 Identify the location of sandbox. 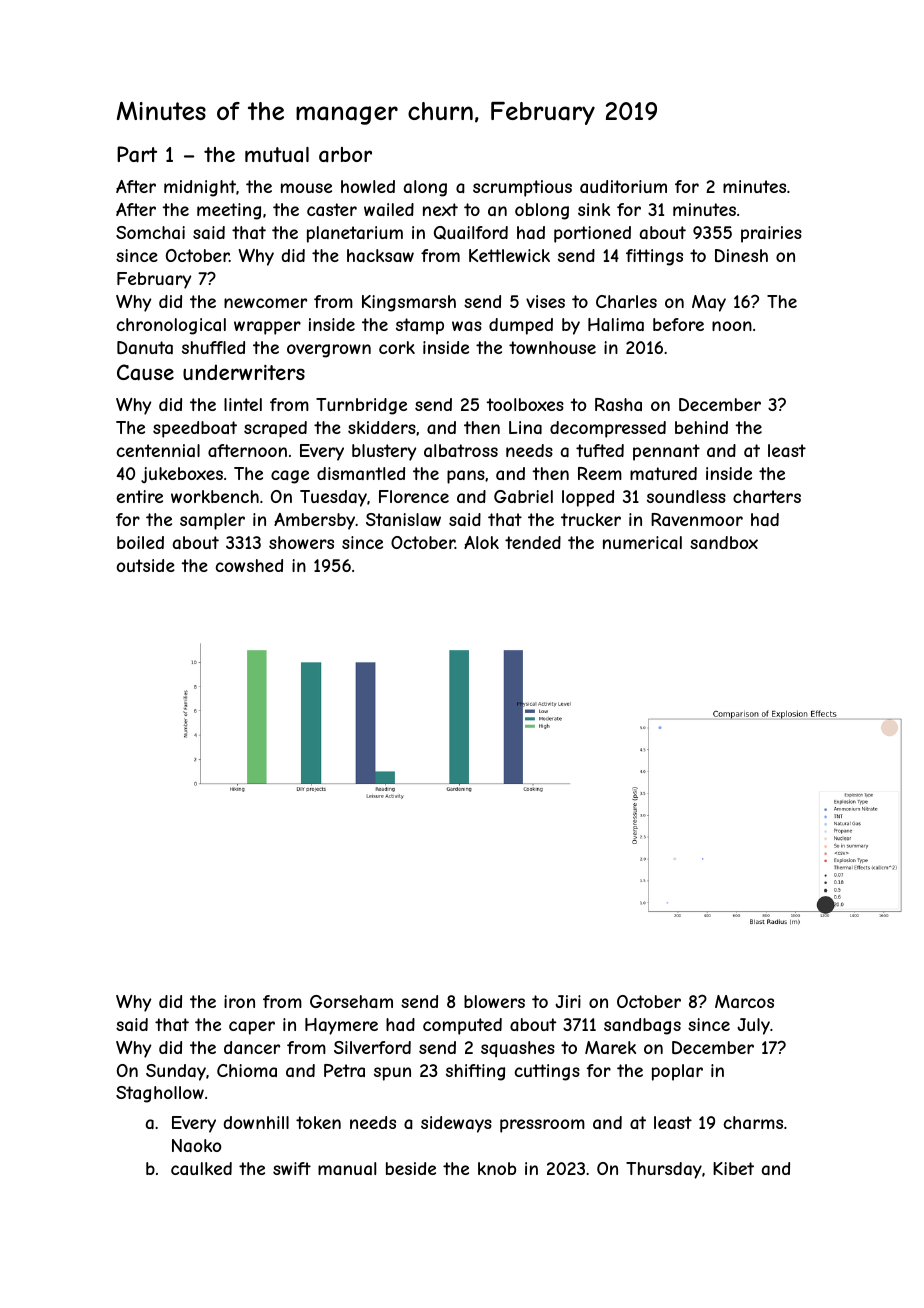
(724, 542).
